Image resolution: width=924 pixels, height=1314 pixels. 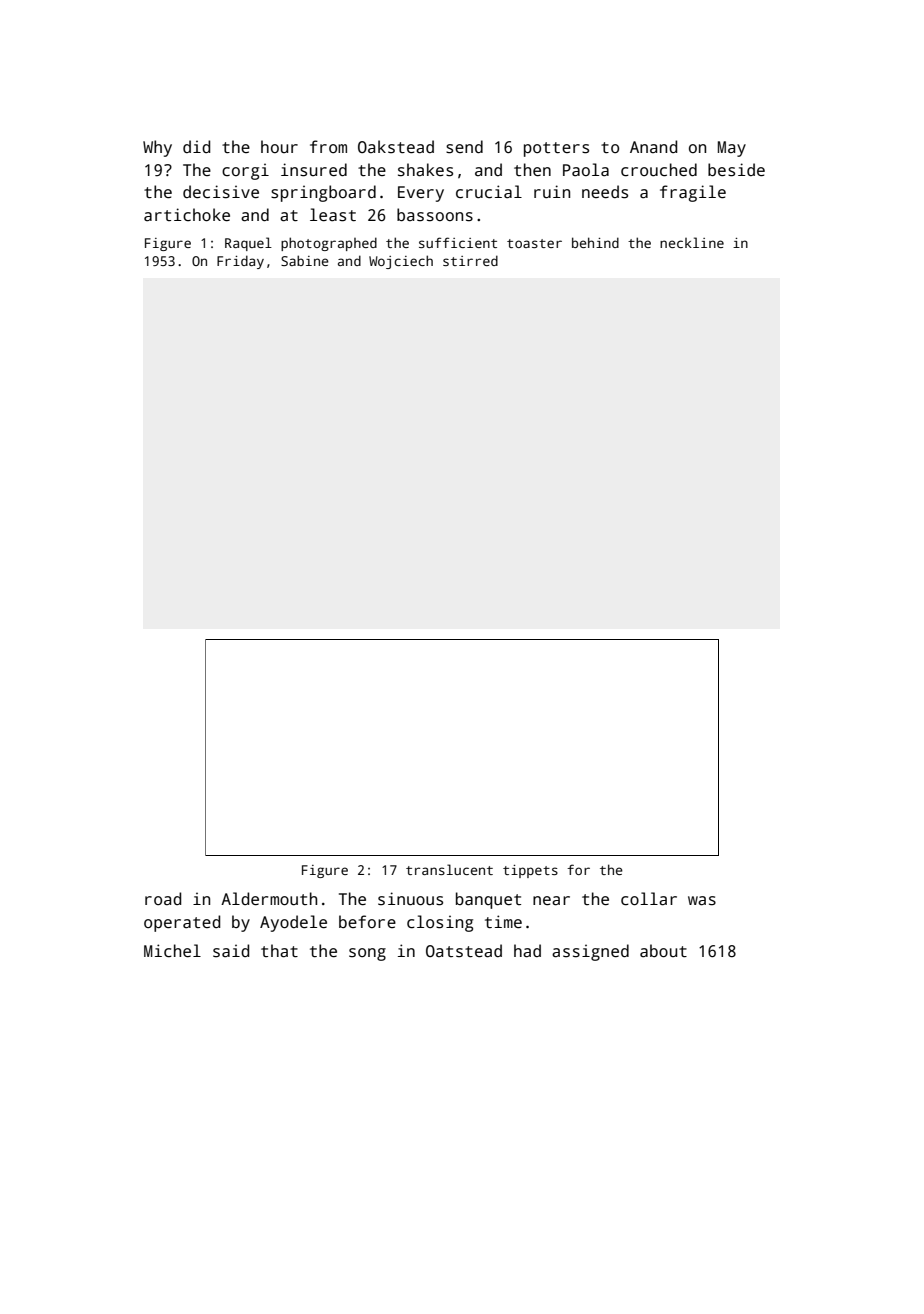 What do you see at coordinates (421, 194) in the document?
I see `Every` at bounding box center [421, 194].
